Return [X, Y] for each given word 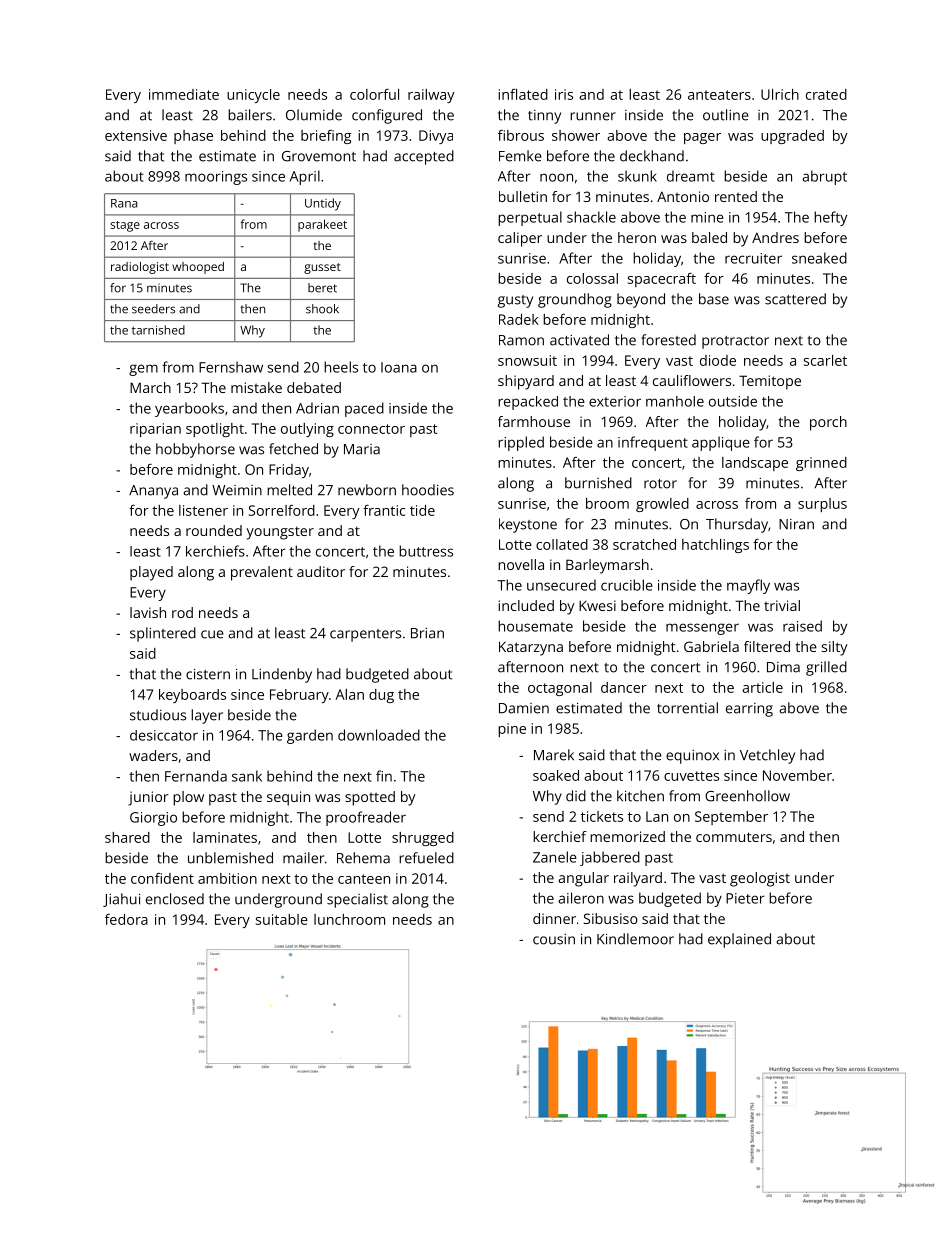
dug [381, 696]
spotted [370, 798]
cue [212, 634]
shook [322, 309]
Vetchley [767, 756]
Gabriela [711, 646]
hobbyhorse [195, 450]
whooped [198, 268]
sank [247, 776]
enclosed [175, 899]
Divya [436, 137]
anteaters [719, 95]
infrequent [653, 443]
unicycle [253, 96]
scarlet [825, 360]
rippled [521, 443]
